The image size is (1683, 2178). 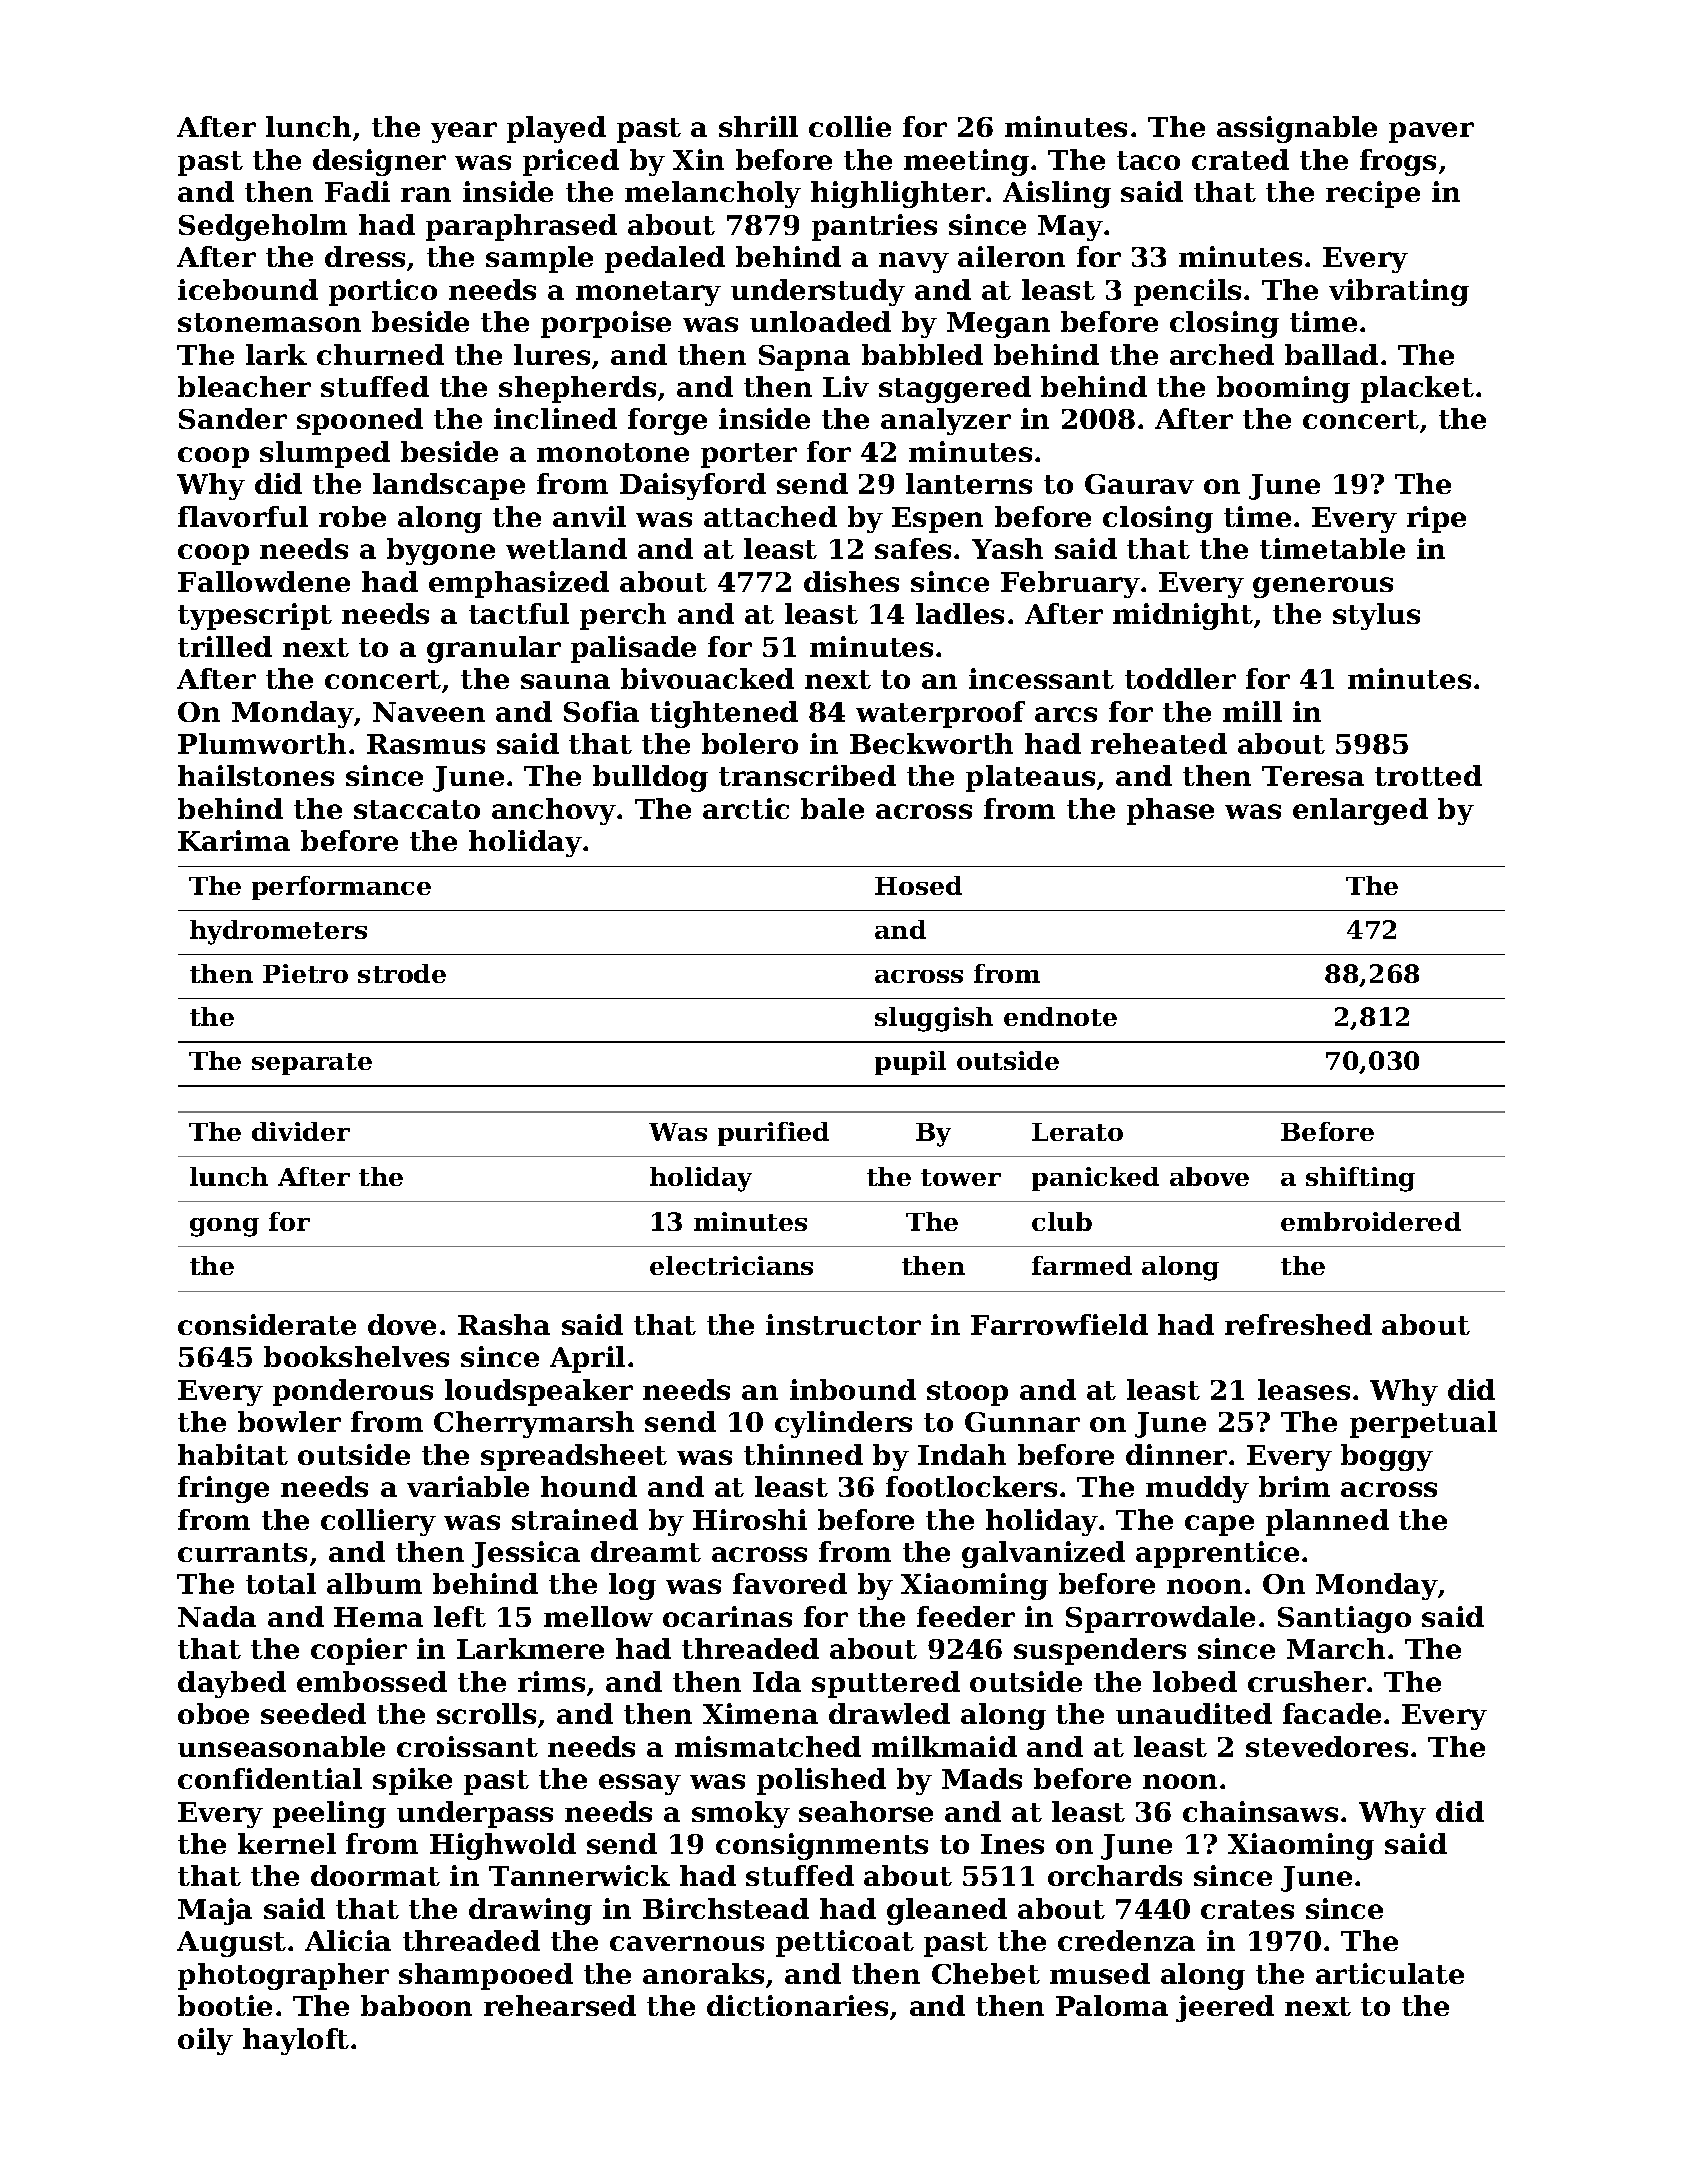 I want to click on baboon, so click(x=416, y=2005).
